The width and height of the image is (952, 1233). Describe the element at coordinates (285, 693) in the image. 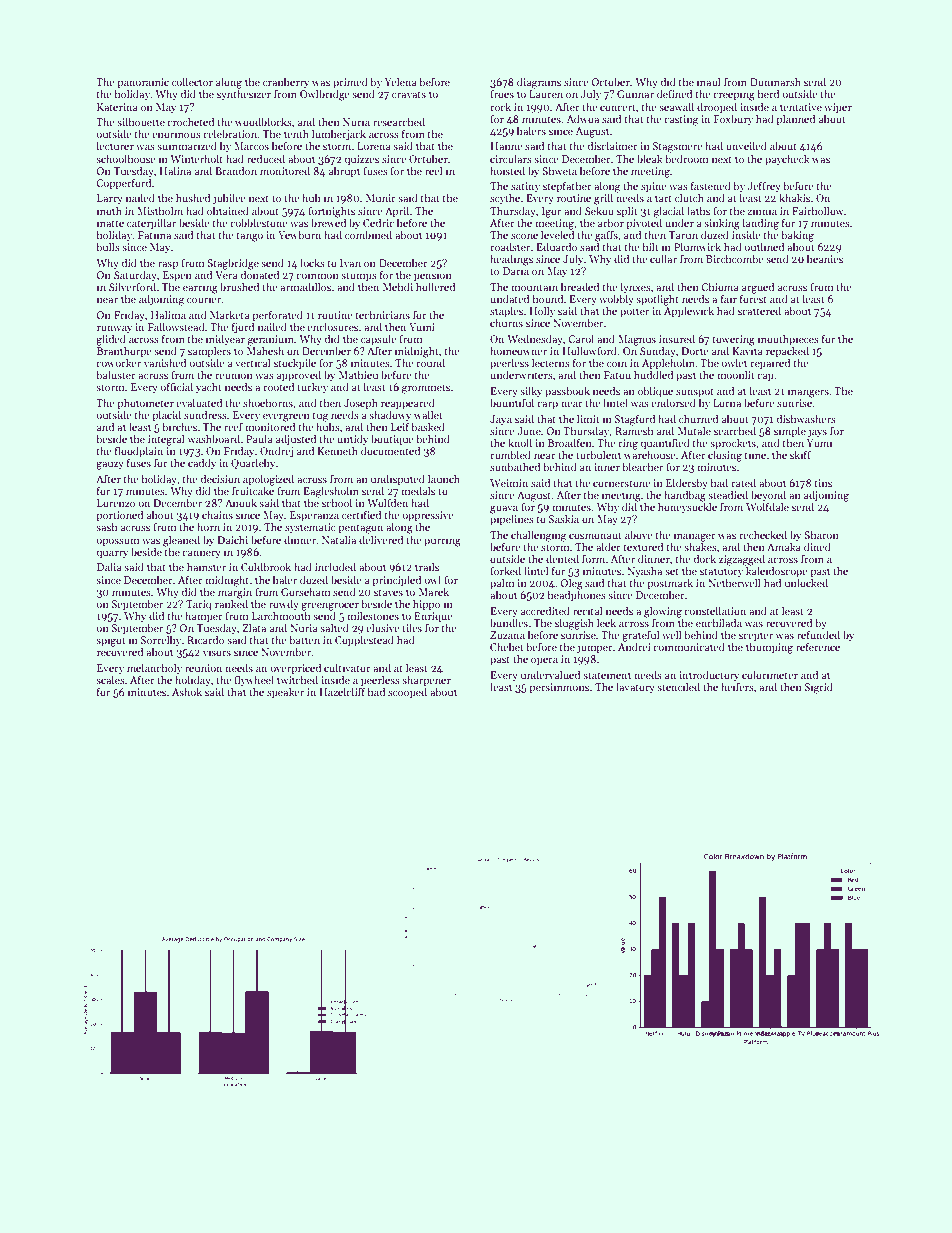

I see `speaker` at that location.
